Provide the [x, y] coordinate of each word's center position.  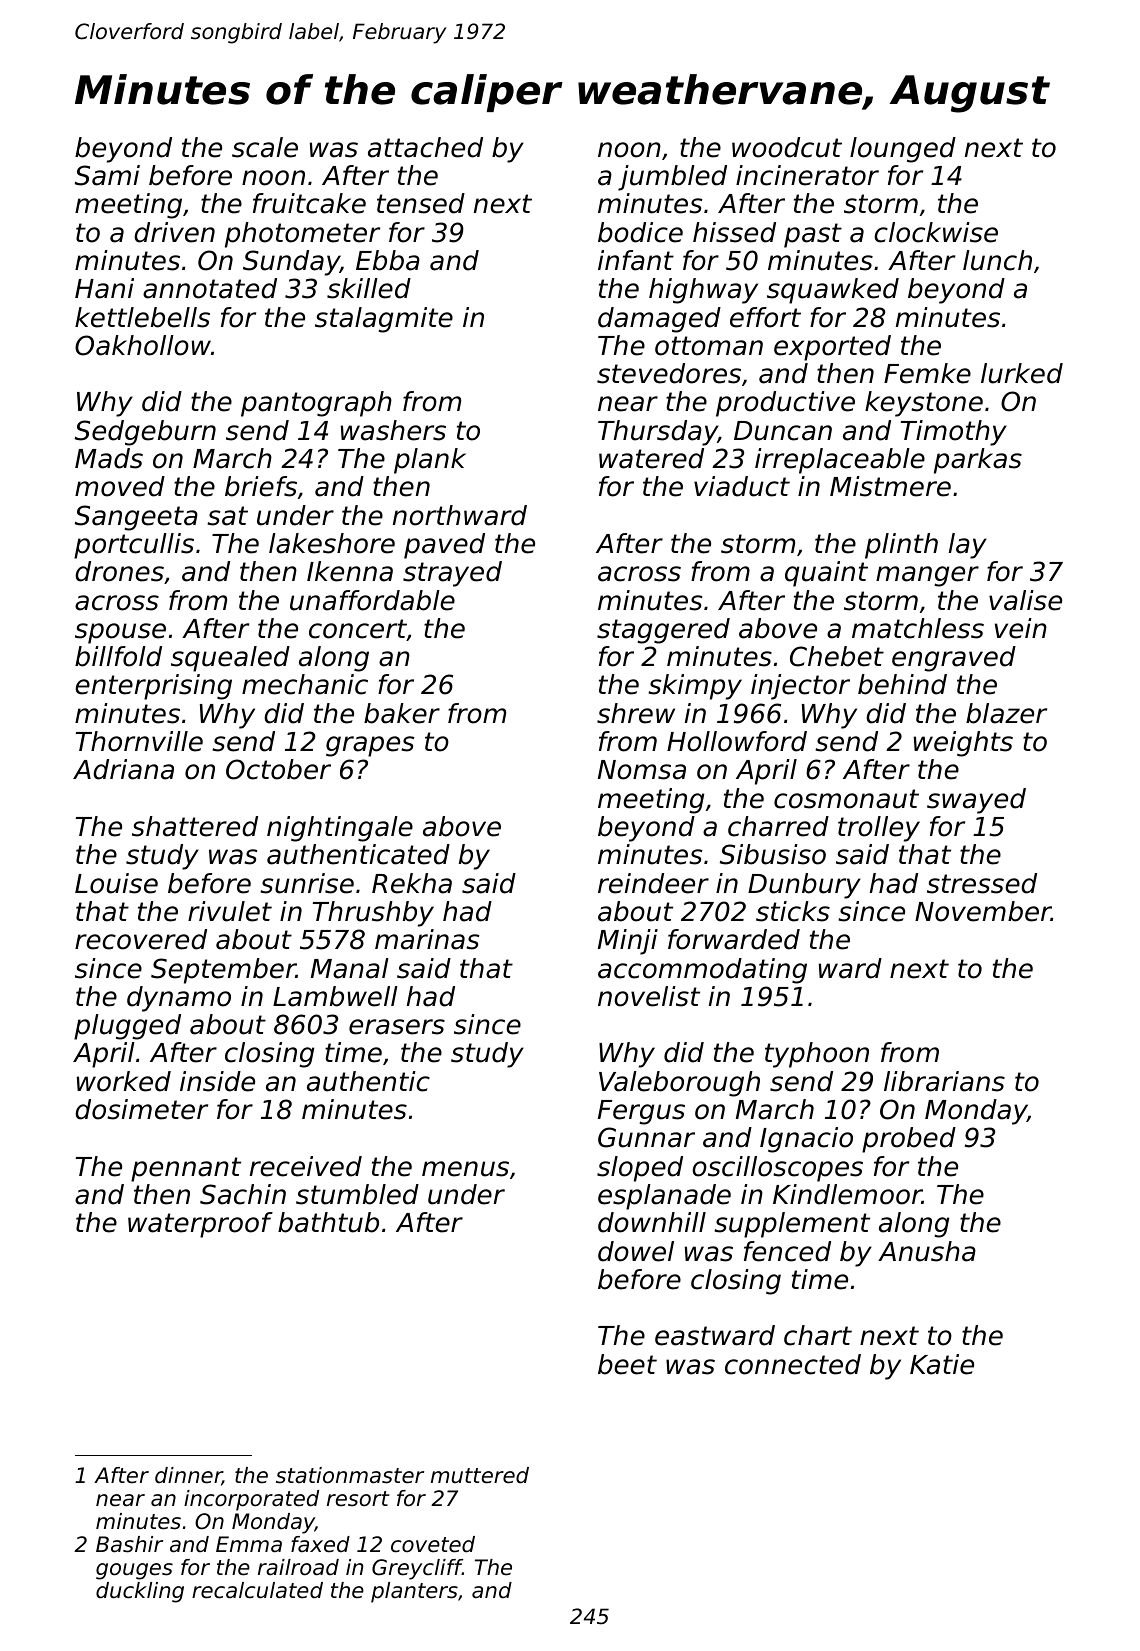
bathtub [328, 1222]
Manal [350, 968]
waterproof [200, 1225]
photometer [302, 235]
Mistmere [890, 486]
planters [414, 1592]
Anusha [927, 1251]
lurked [1022, 373]
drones [119, 571]
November [983, 911]
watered [651, 458]
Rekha [412, 883]
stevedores [669, 373]
